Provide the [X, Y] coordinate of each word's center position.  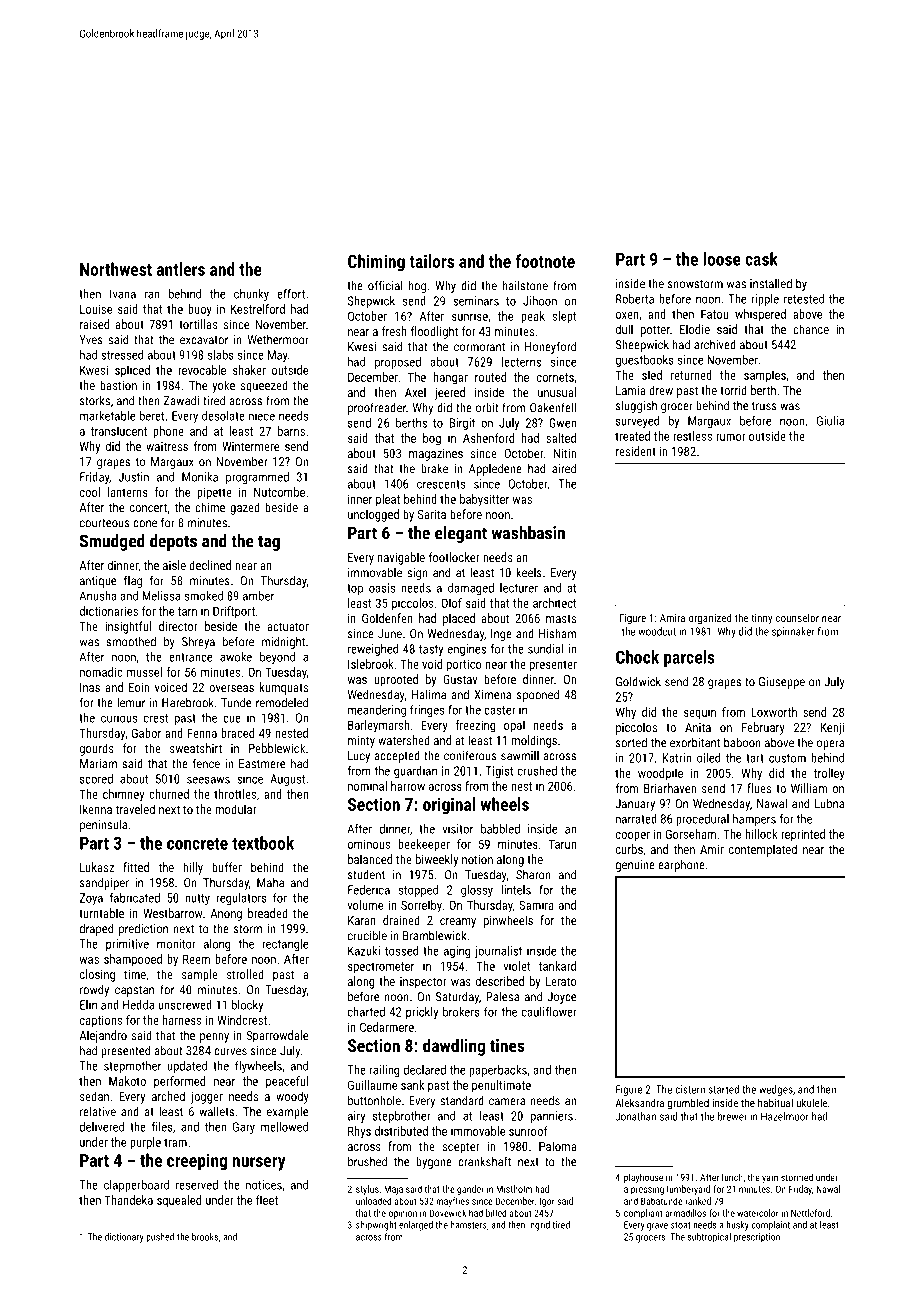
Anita [698, 727]
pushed [160, 1238]
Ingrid [539, 1226]
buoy [200, 310]
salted [561, 438]
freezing [475, 726]
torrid [733, 390]
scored [96, 779]
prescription [757, 1238]
